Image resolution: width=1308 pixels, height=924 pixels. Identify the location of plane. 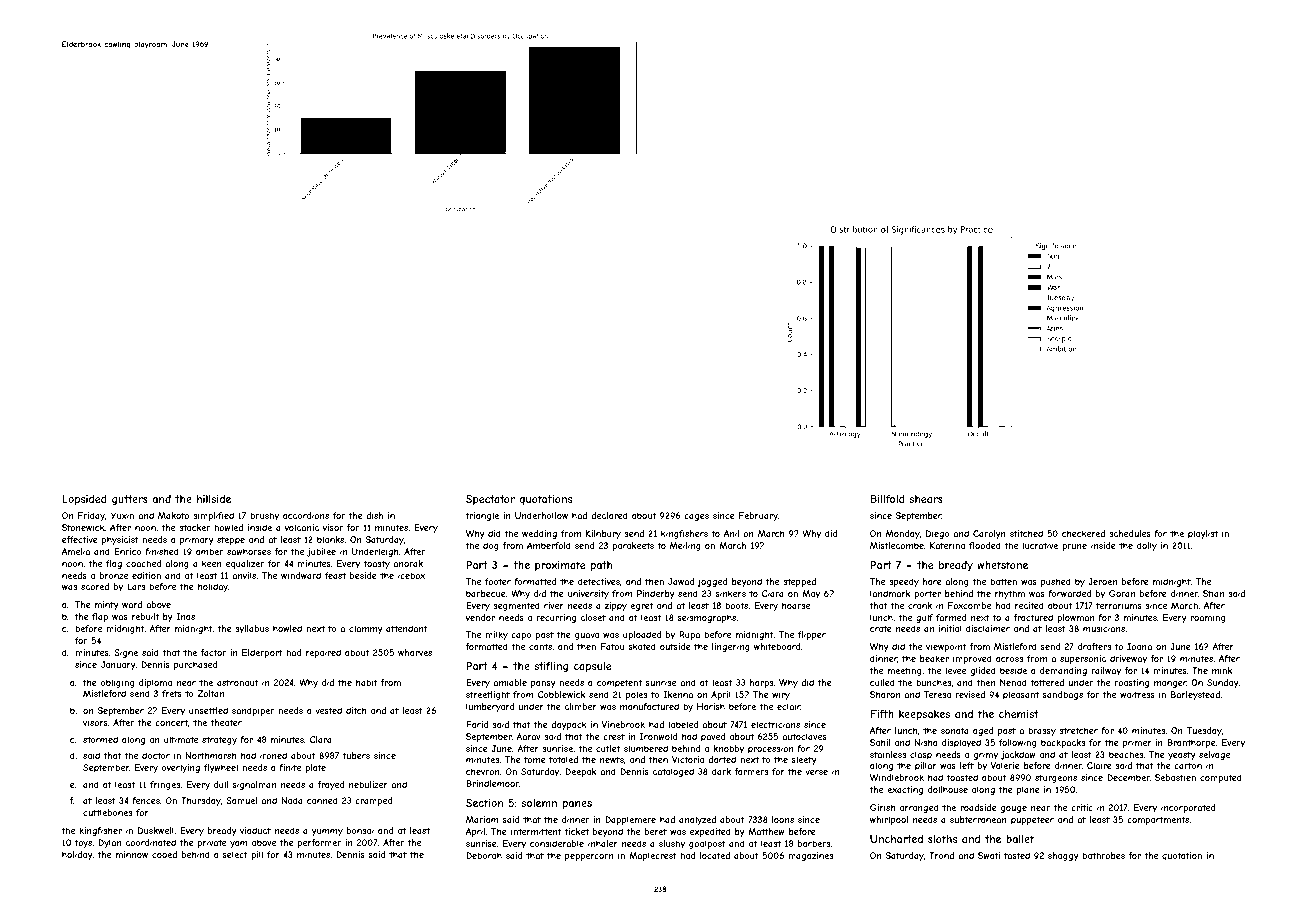
(1028, 790).
